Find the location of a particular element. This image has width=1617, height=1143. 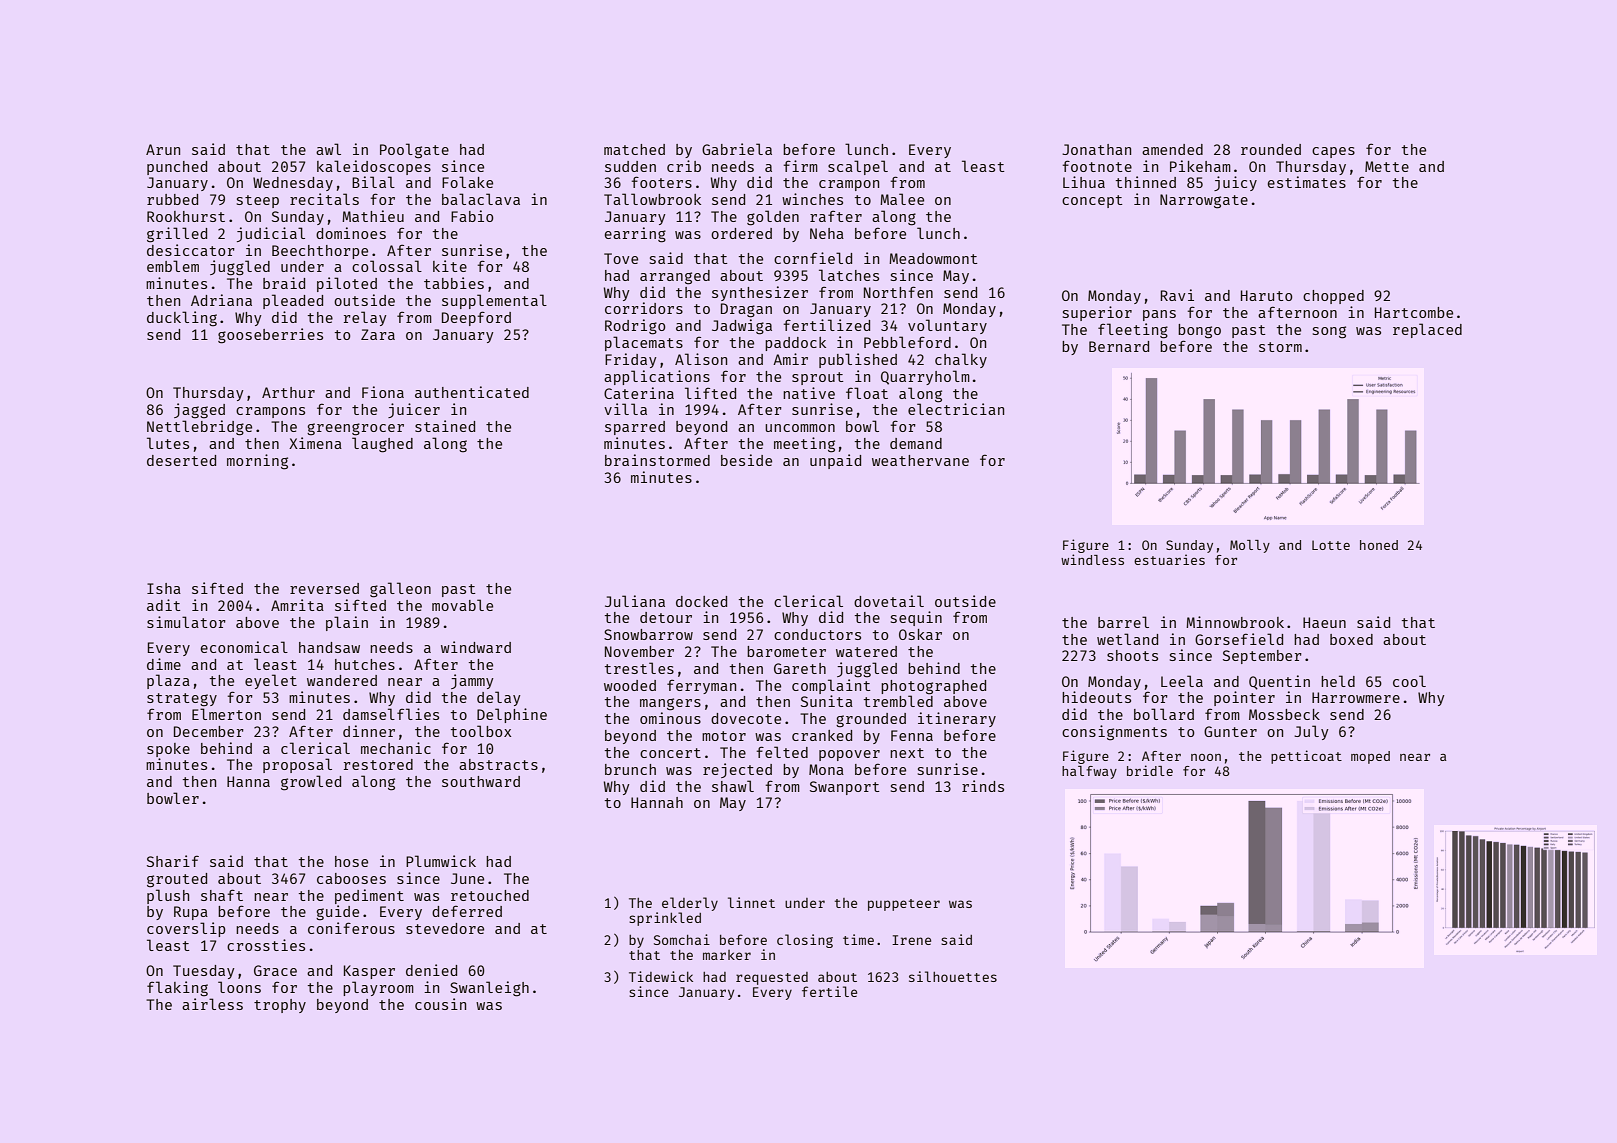

beside is located at coordinates (746, 460).
